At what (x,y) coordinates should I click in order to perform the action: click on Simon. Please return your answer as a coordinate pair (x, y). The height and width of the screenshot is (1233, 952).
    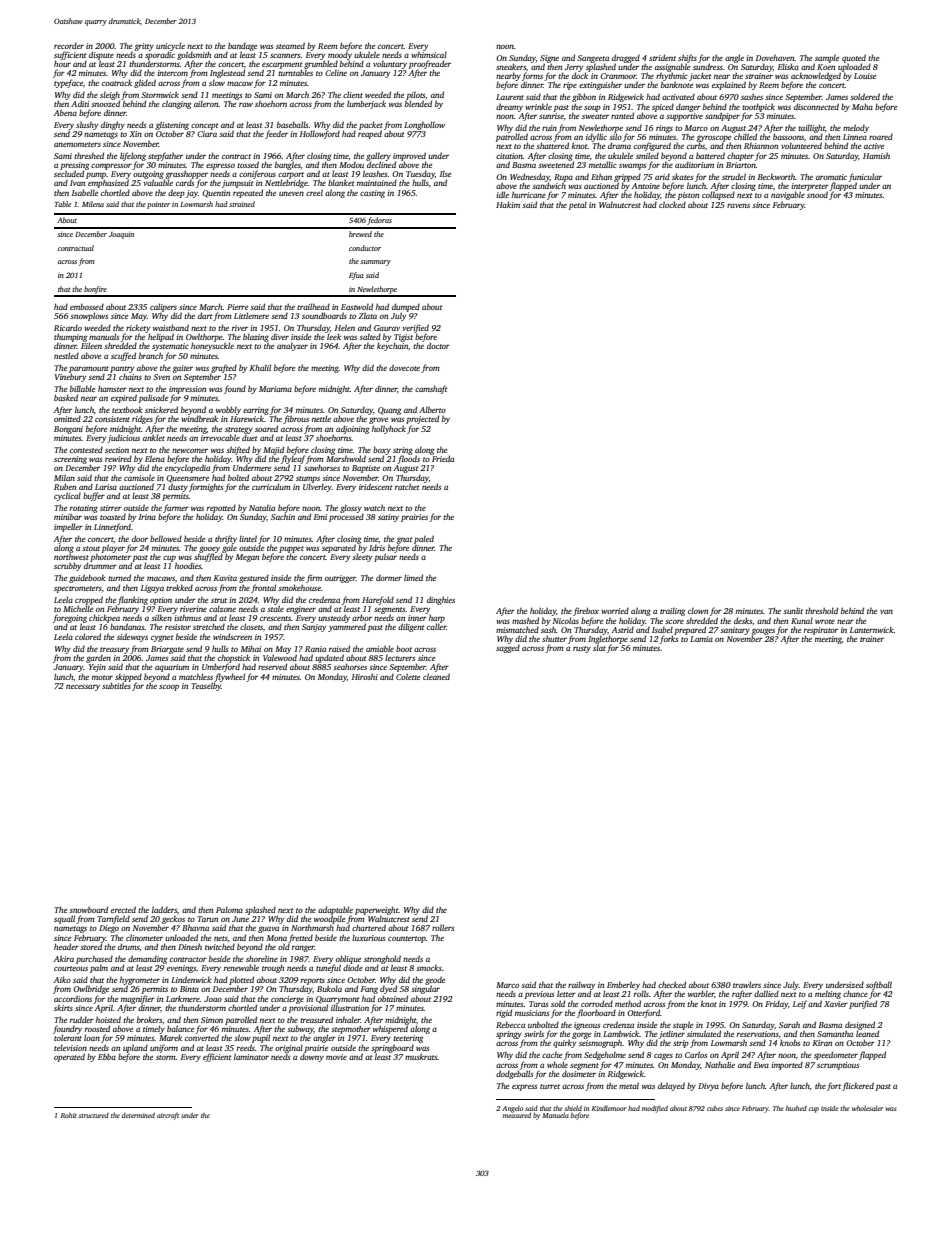
    Looking at the image, I should click on (212, 1020).
